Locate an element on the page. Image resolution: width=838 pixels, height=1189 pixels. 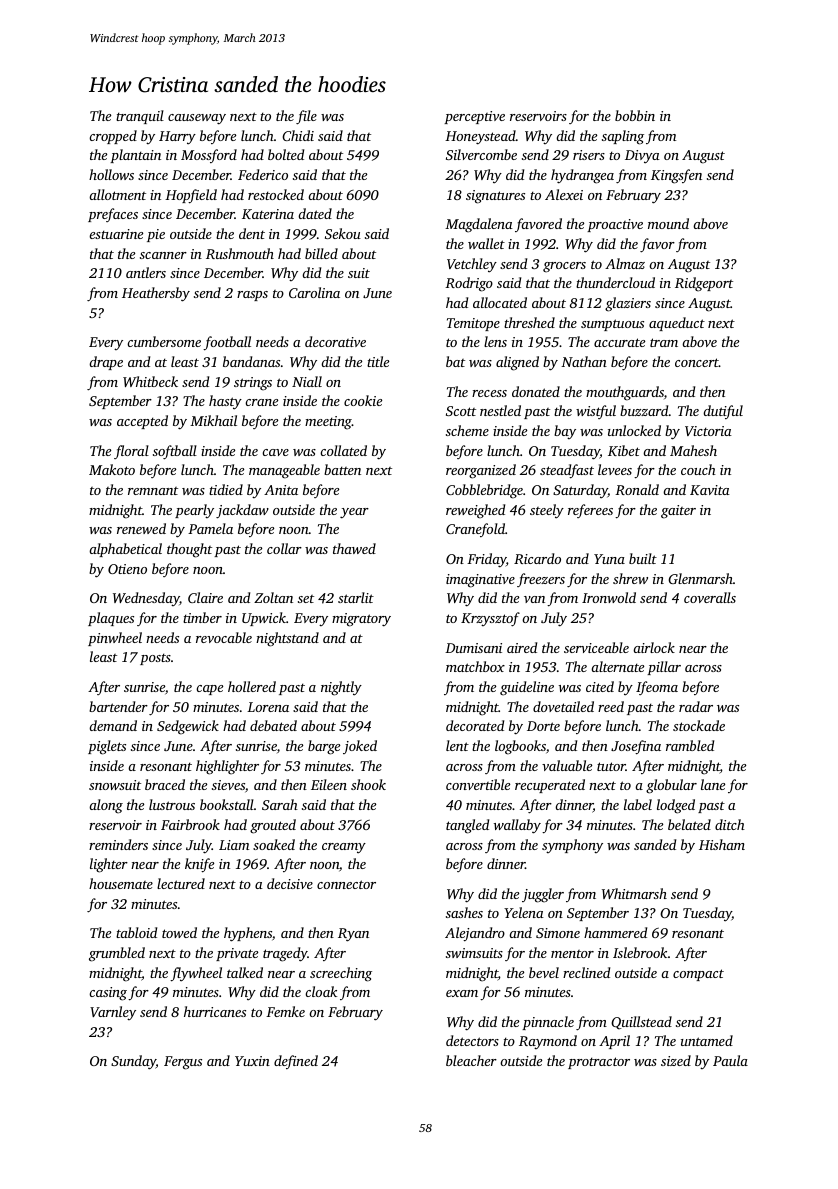
pillar is located at coordinates (664, 668).
